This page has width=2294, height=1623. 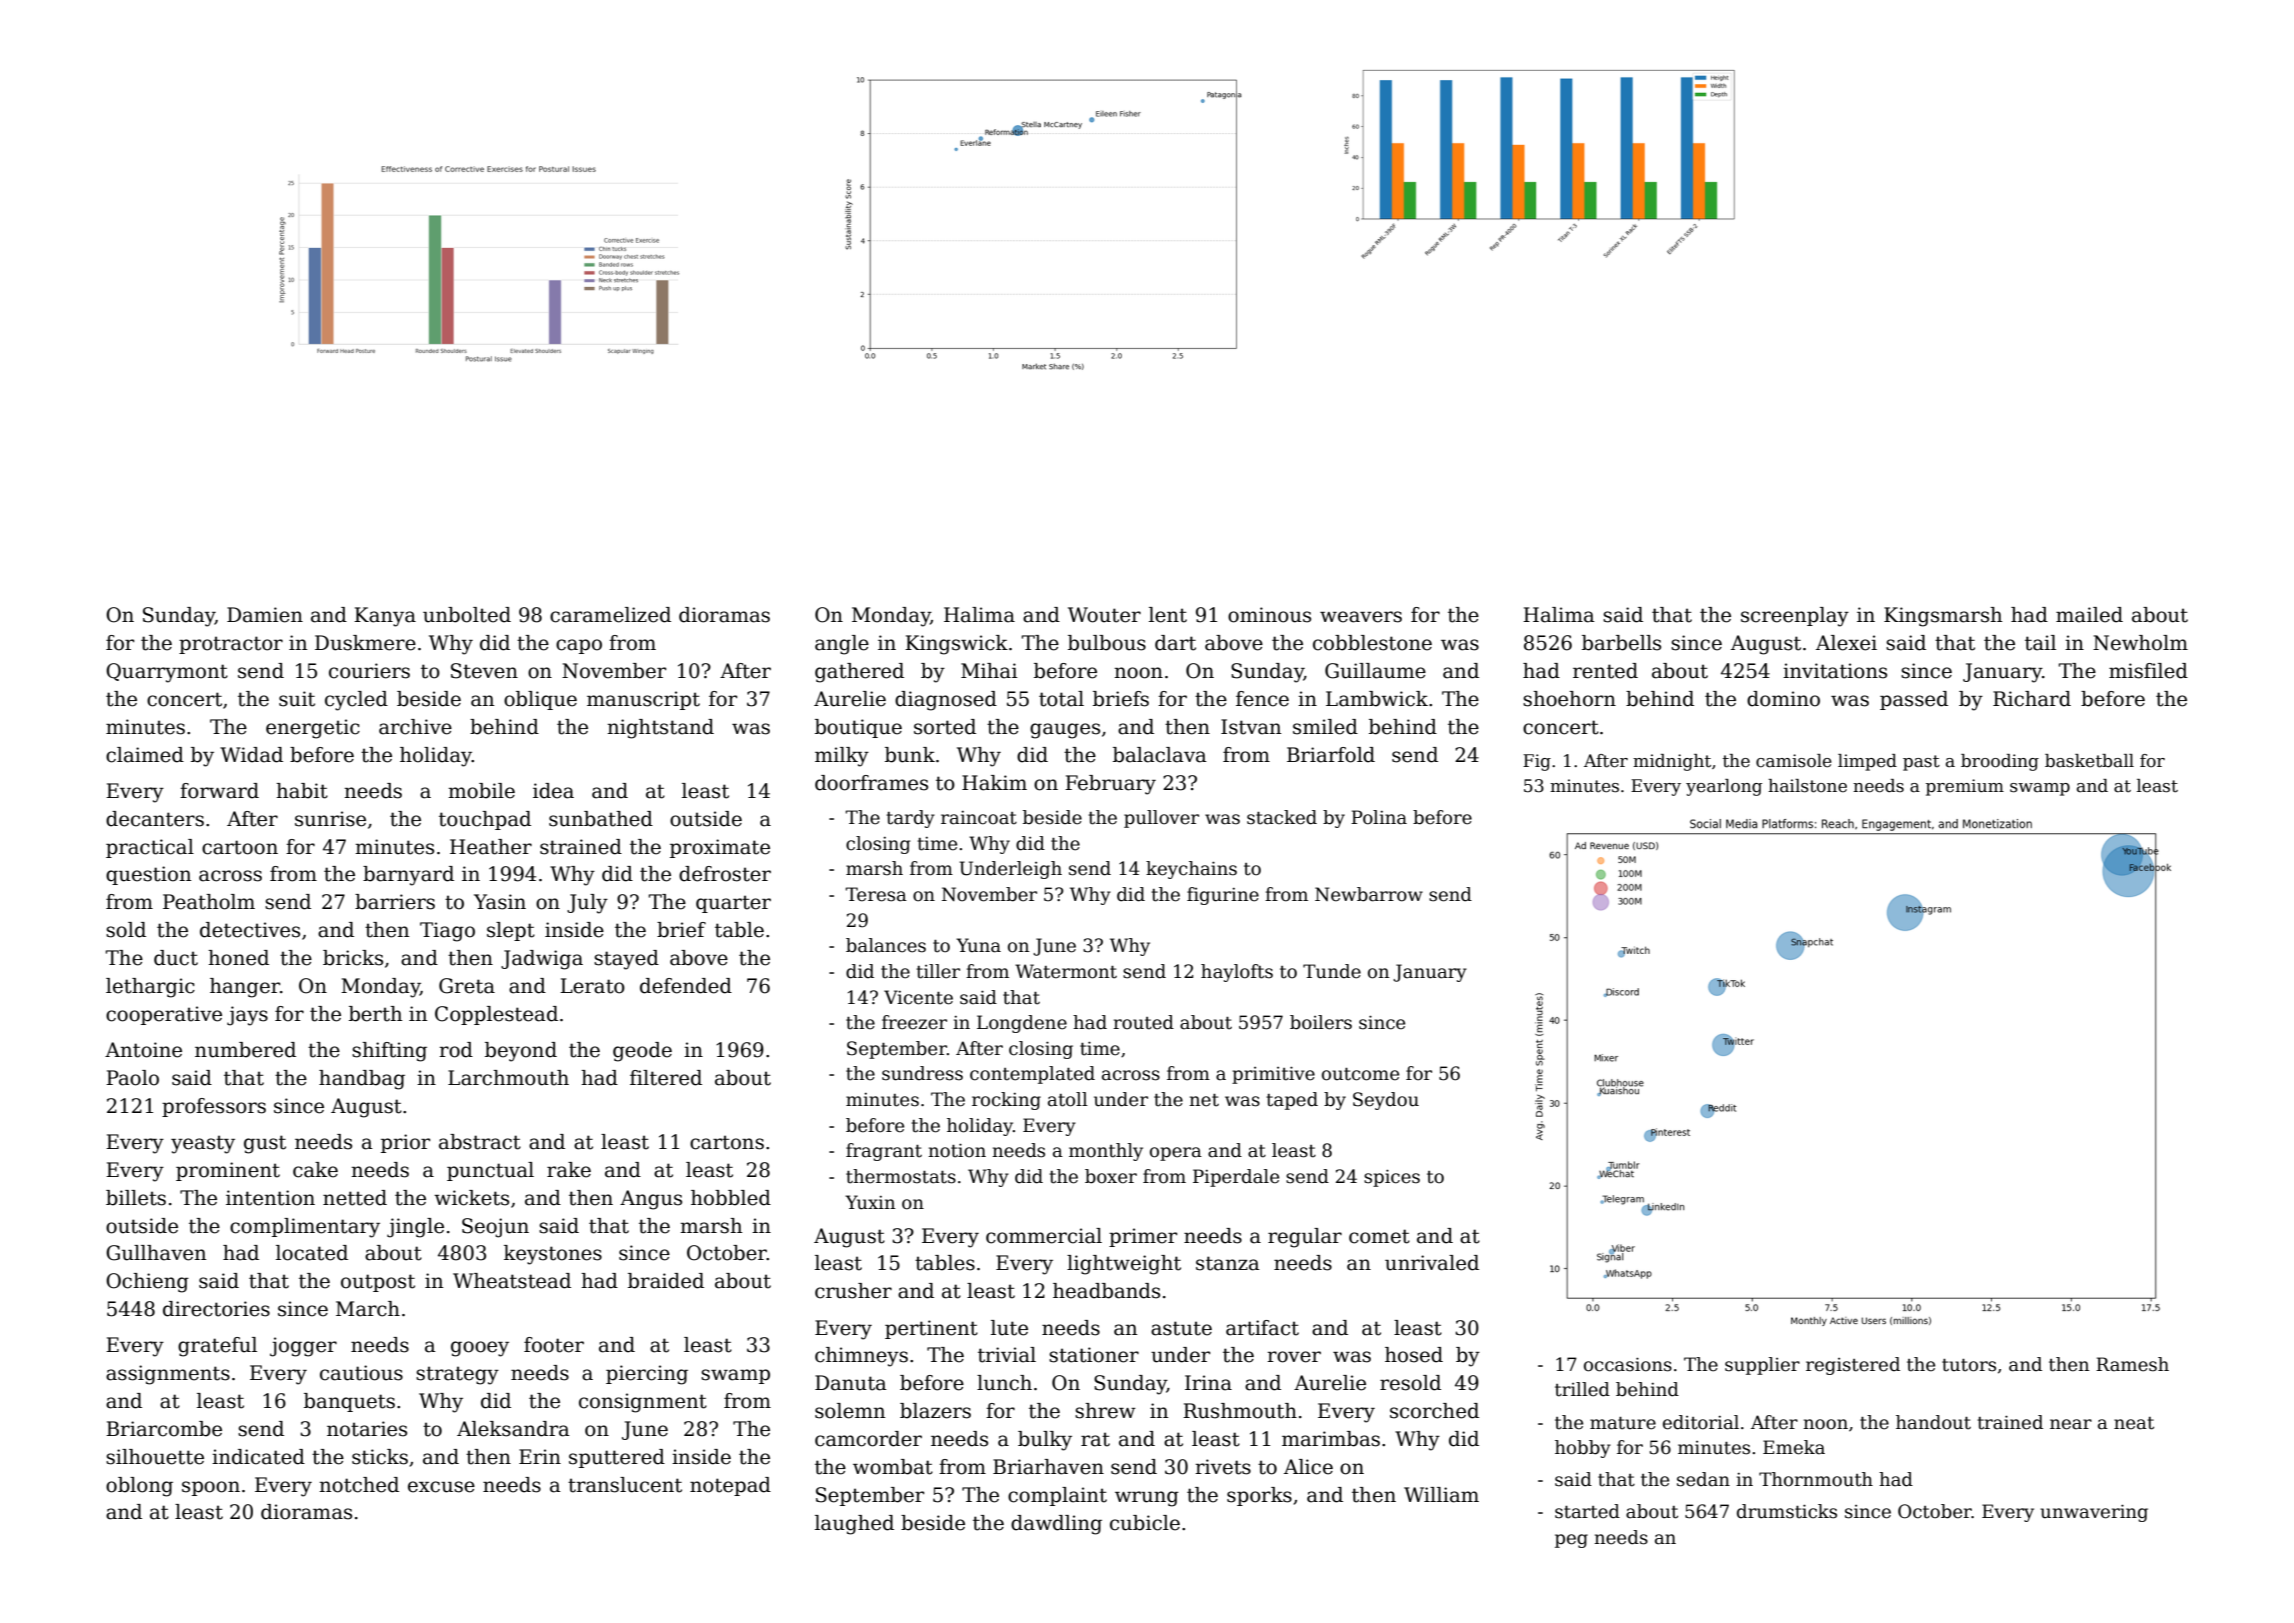 What do you see at coordinates (251, 755) in the page?
I see `Widad` at bounding box center [251, 755].
